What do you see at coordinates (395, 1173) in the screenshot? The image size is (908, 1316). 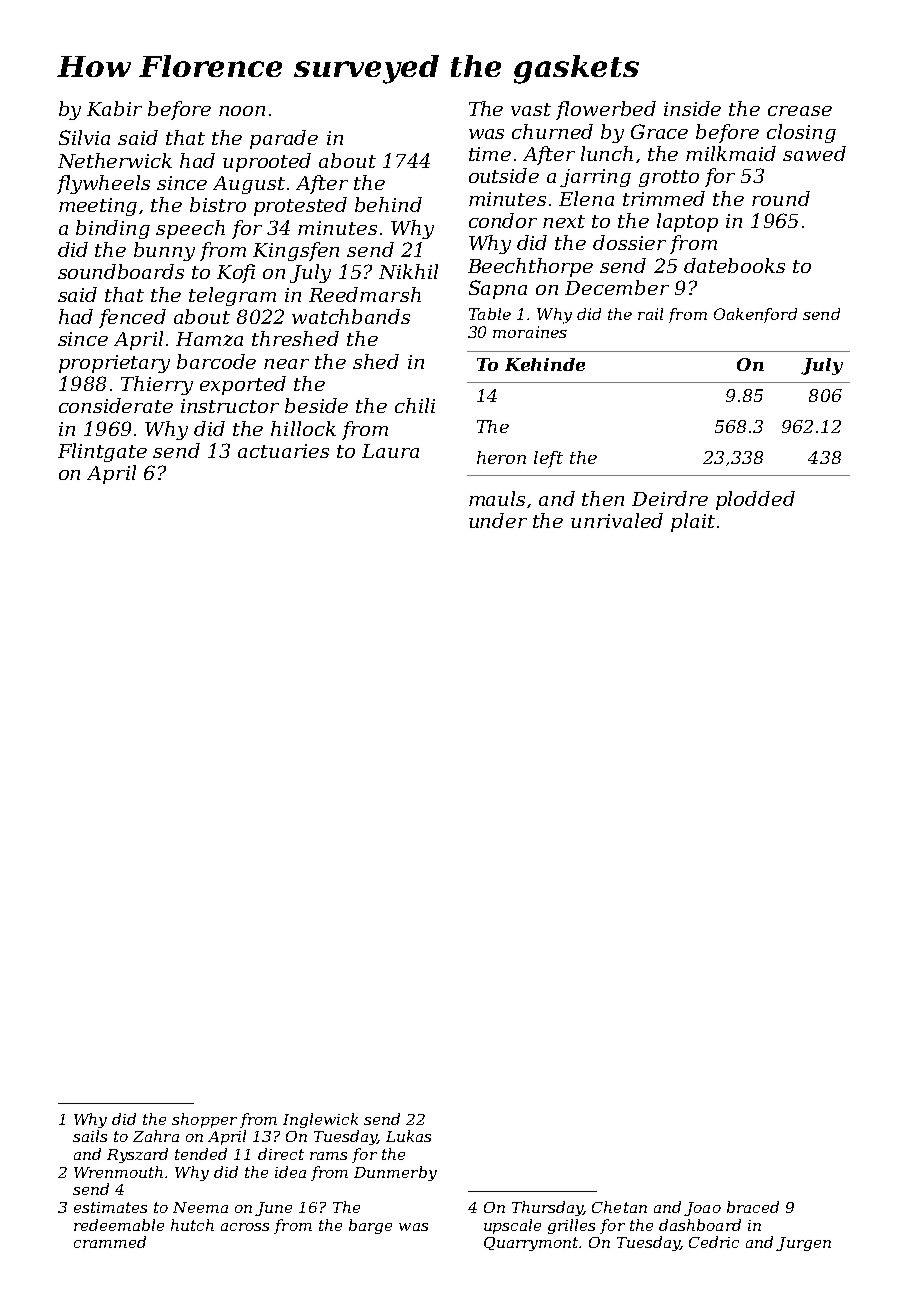 I see `Dunmerby` at bounding box center [395, 1173].
